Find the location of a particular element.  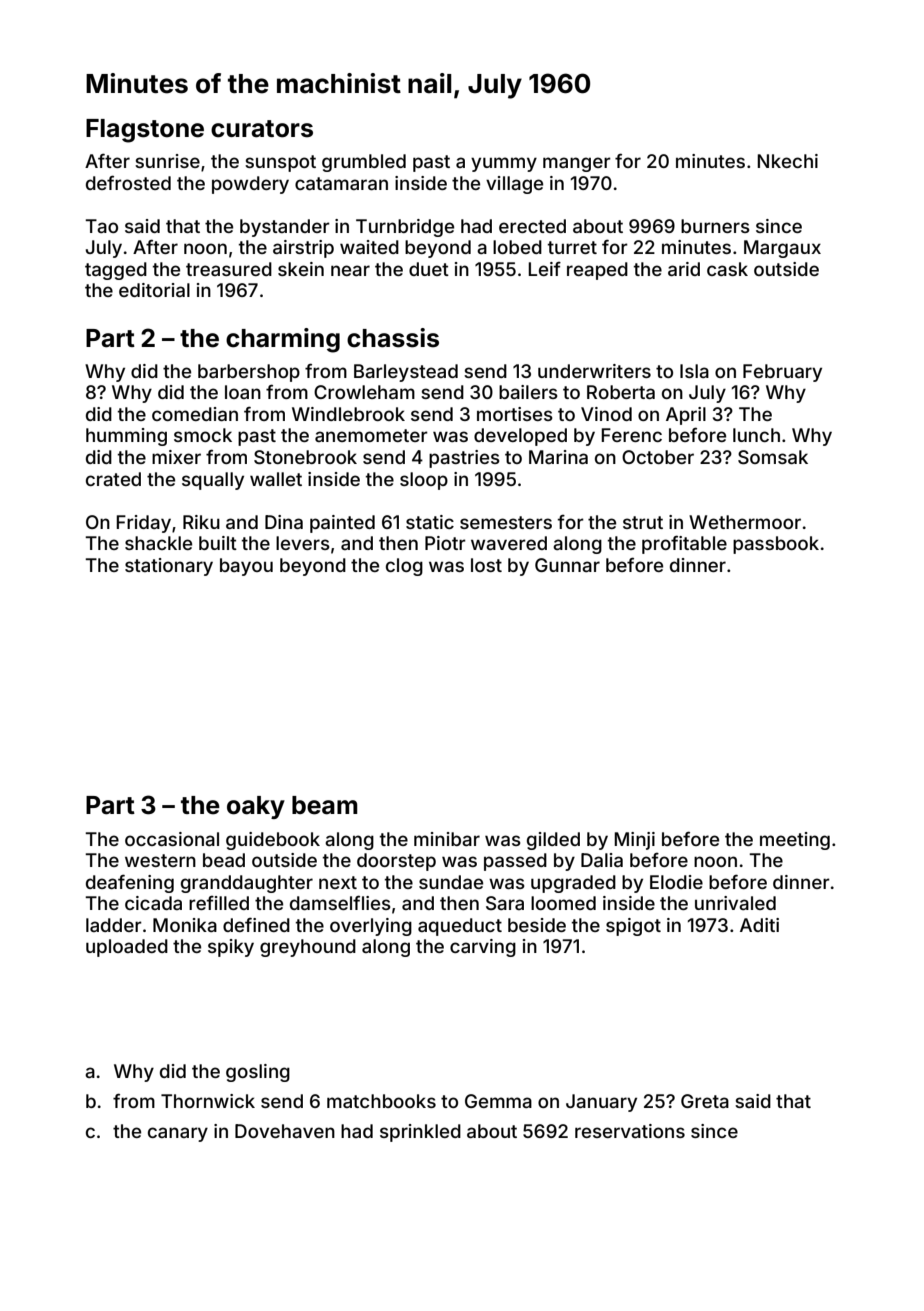

Greta is located at coordinates (705, 1101).
